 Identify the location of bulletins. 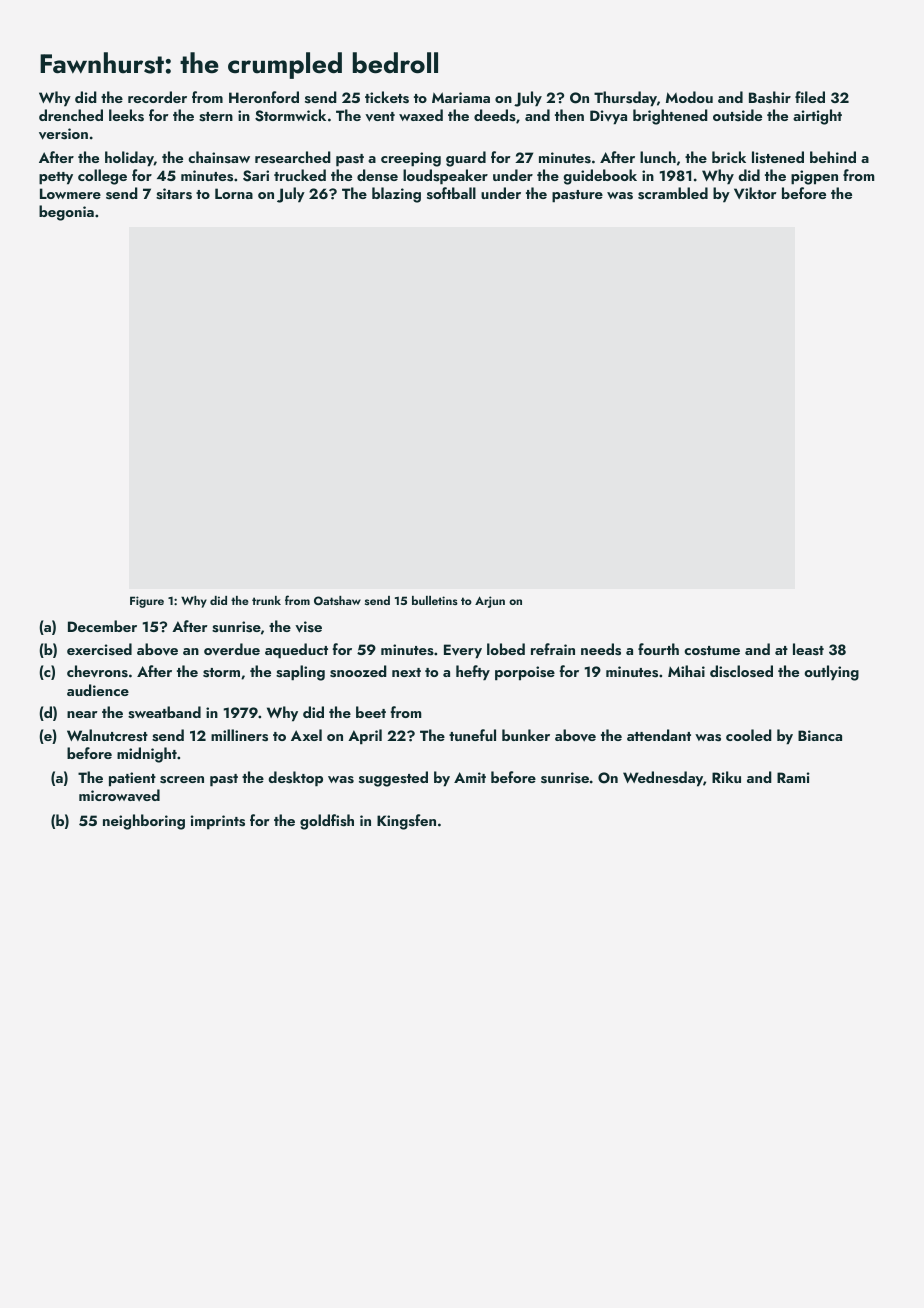
(435, 600).
